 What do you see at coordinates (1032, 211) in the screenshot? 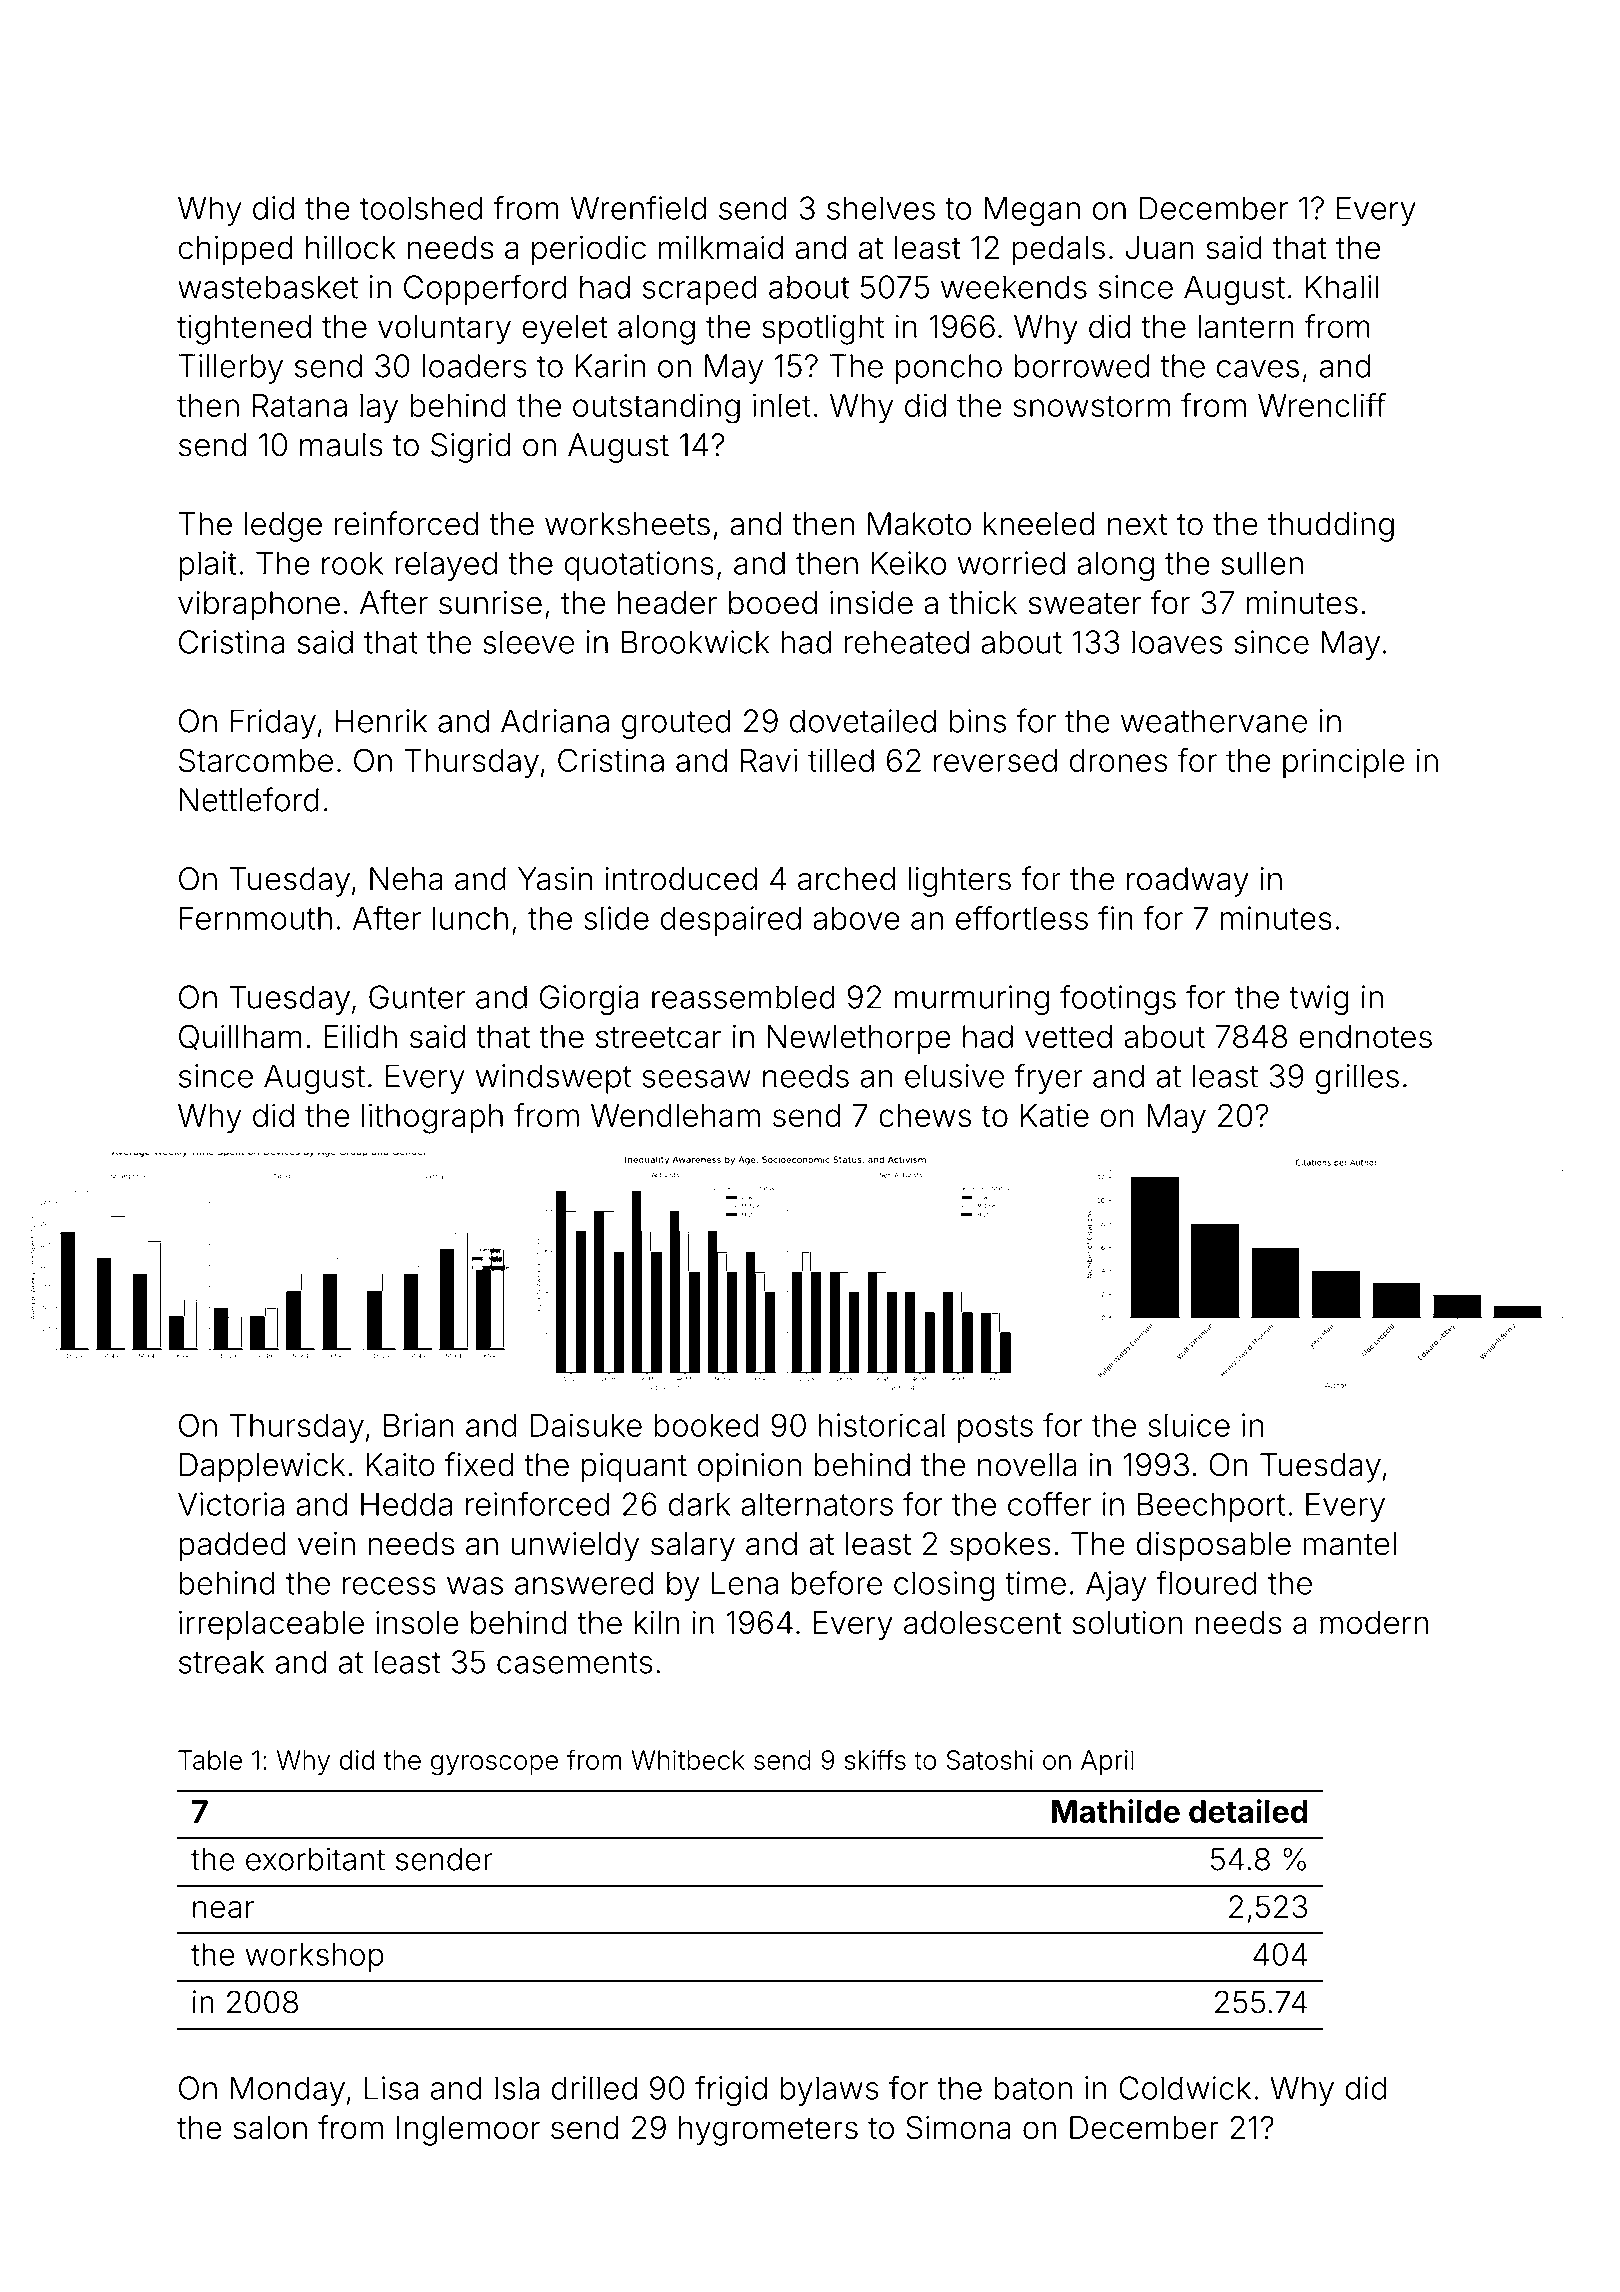
I see `Megan` at bounding box center [1032, 211].
